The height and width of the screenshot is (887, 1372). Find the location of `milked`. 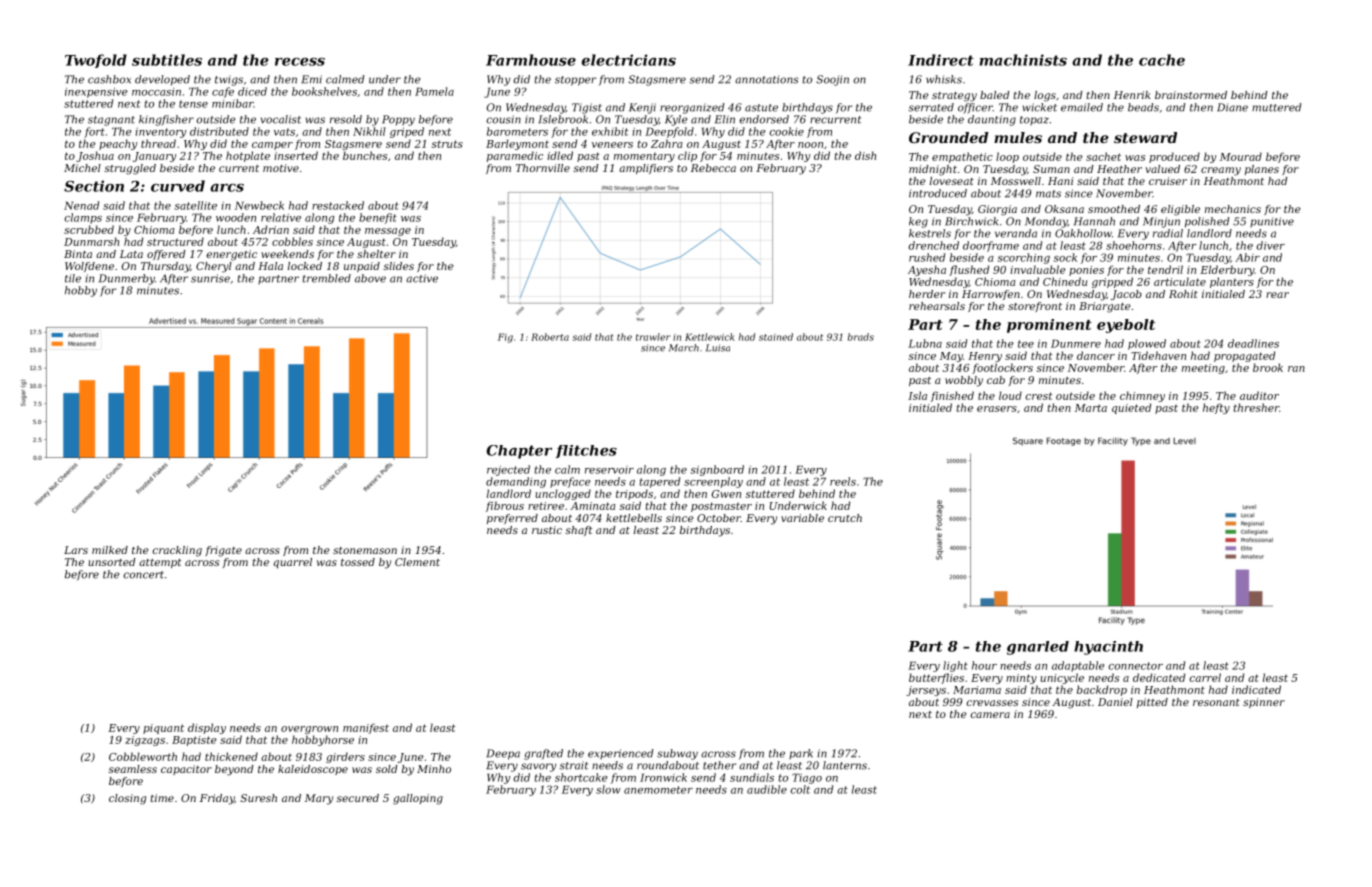

milked is located at coordinates (110, 550).
